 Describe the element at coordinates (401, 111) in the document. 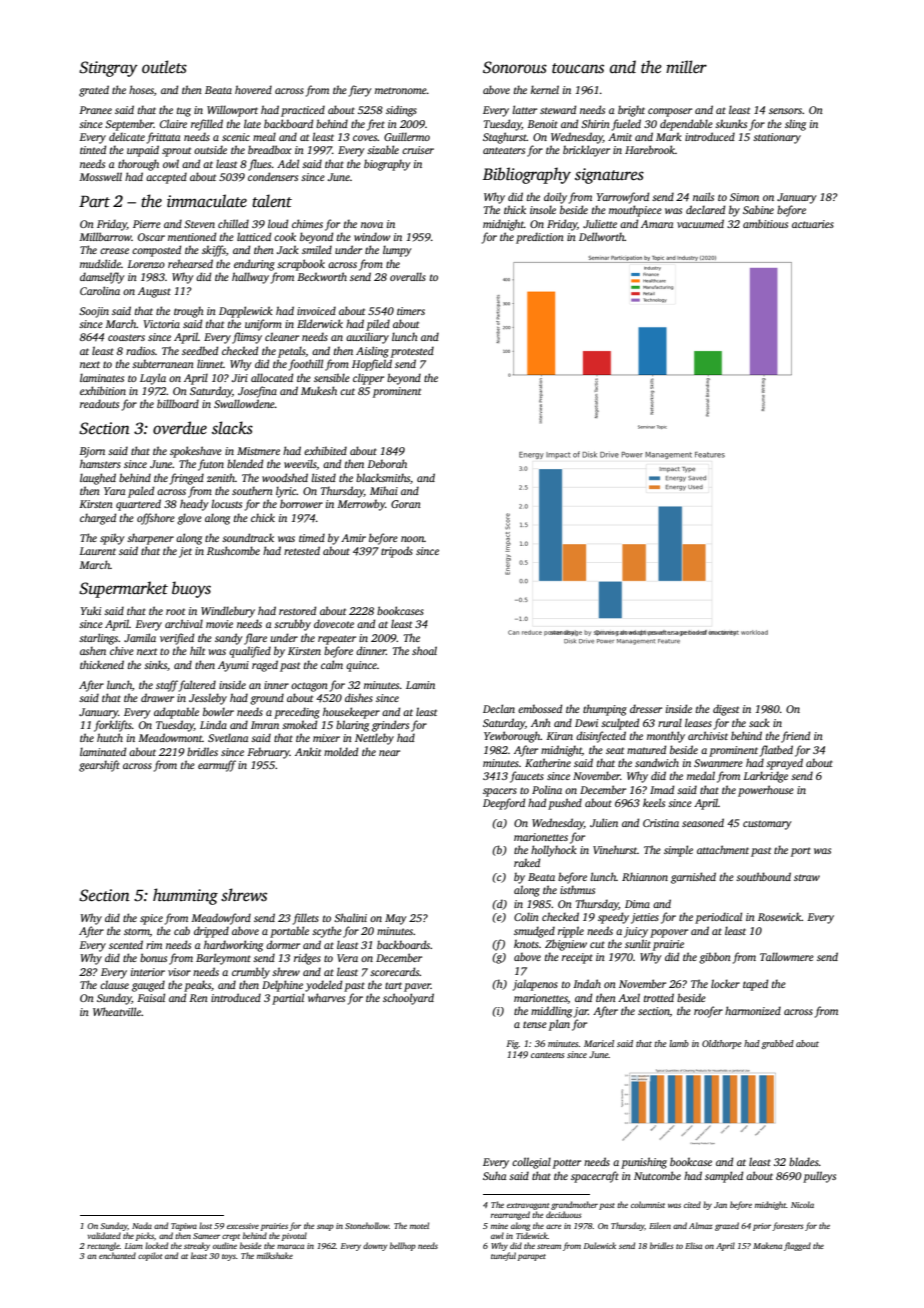

I see `sidings` at that location.
